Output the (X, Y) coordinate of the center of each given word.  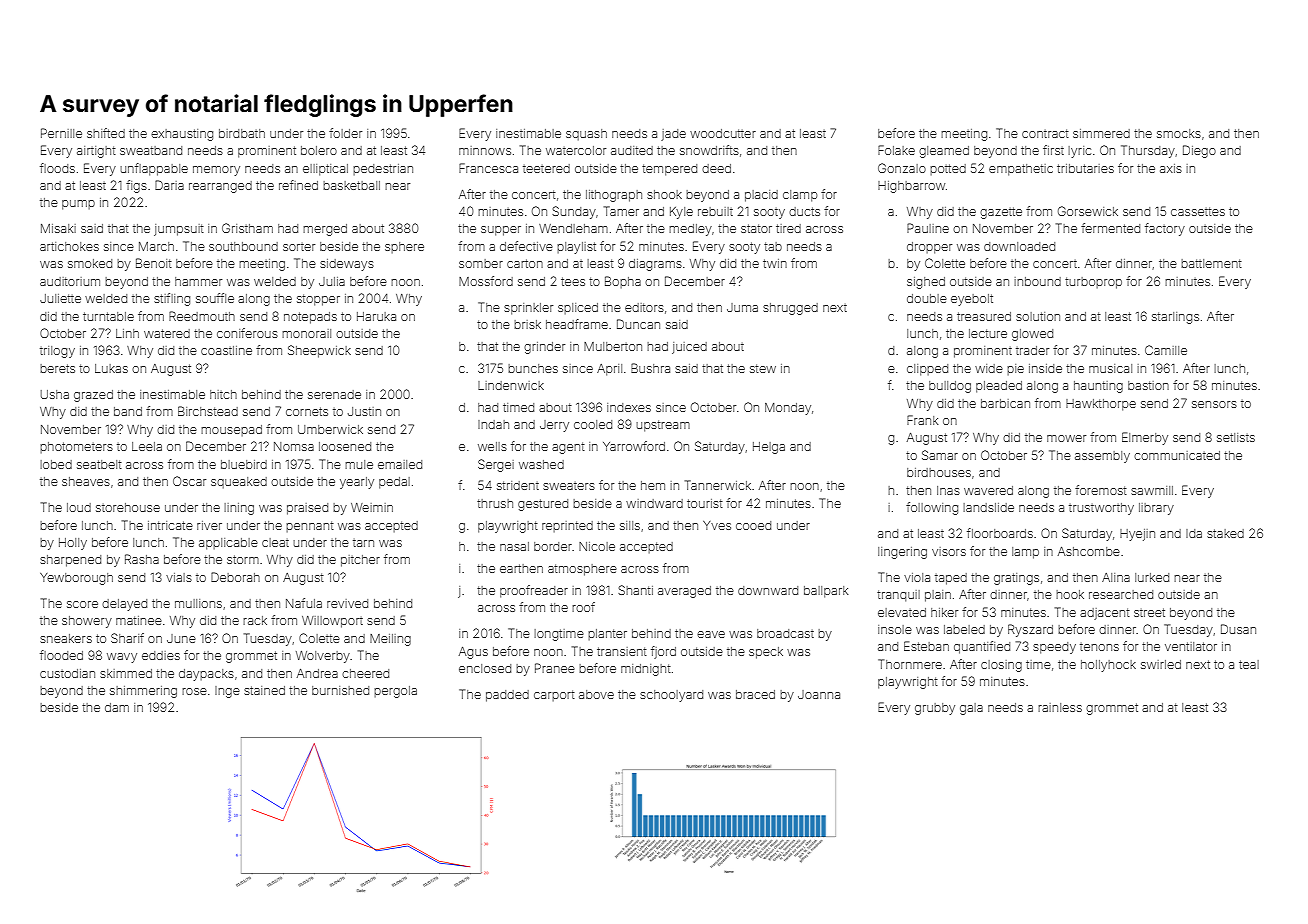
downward (768, 590)
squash (586, 134)
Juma (742, 307)
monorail (306, 333)
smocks (1179, 133)
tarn (363, 543)
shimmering (143, 692)
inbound (1037, 281)
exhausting (182, 135)
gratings (1016, 579)
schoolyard (671, 696)
